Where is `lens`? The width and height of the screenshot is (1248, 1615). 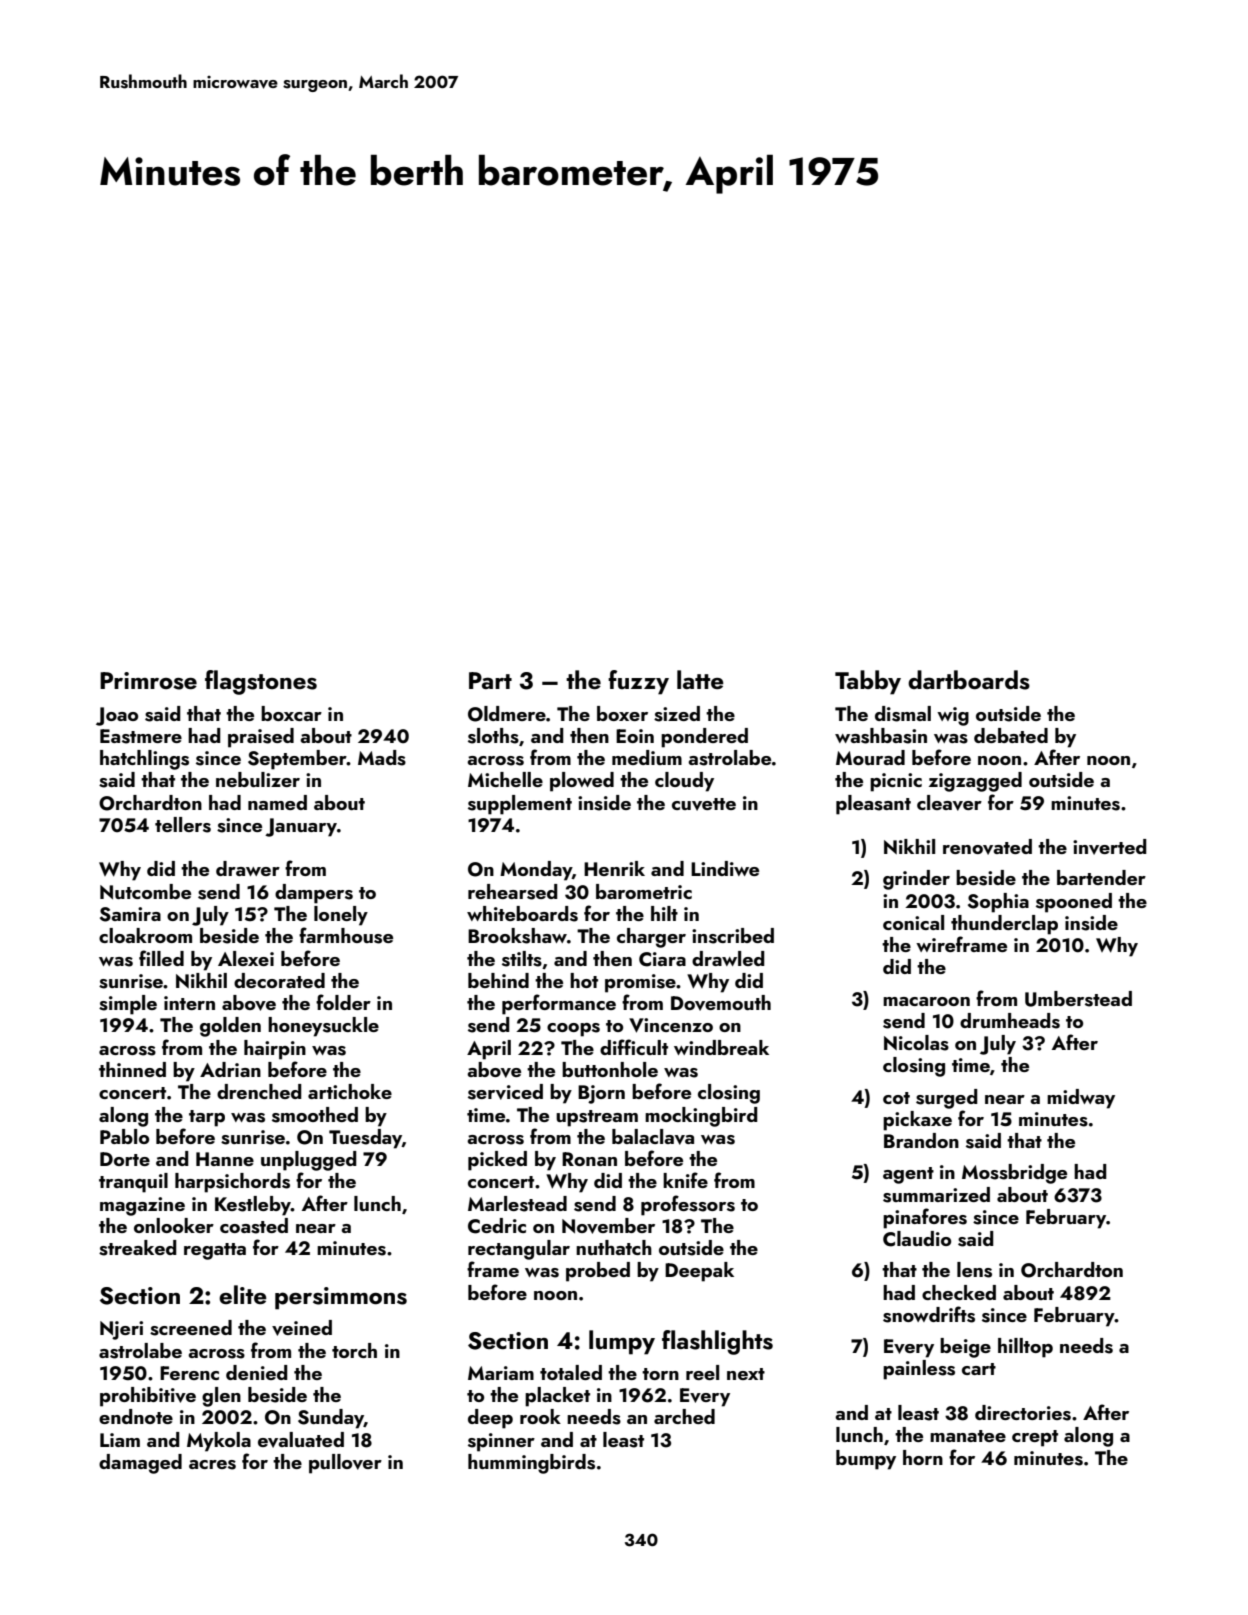
lens is located at coordinates (974, 1270).
